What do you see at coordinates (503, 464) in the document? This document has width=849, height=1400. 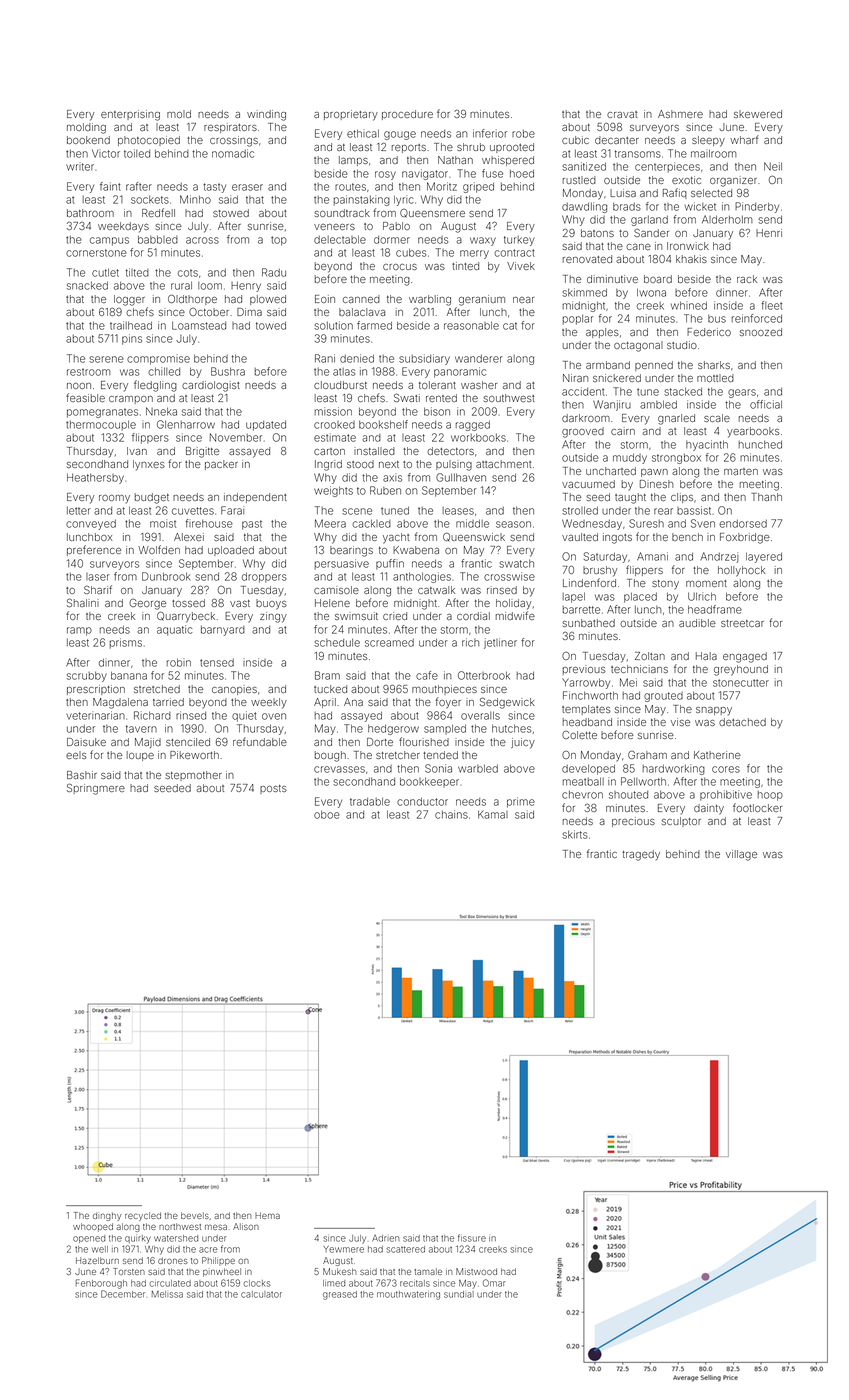 I see `attachment` at bounding box center [503, 464].
